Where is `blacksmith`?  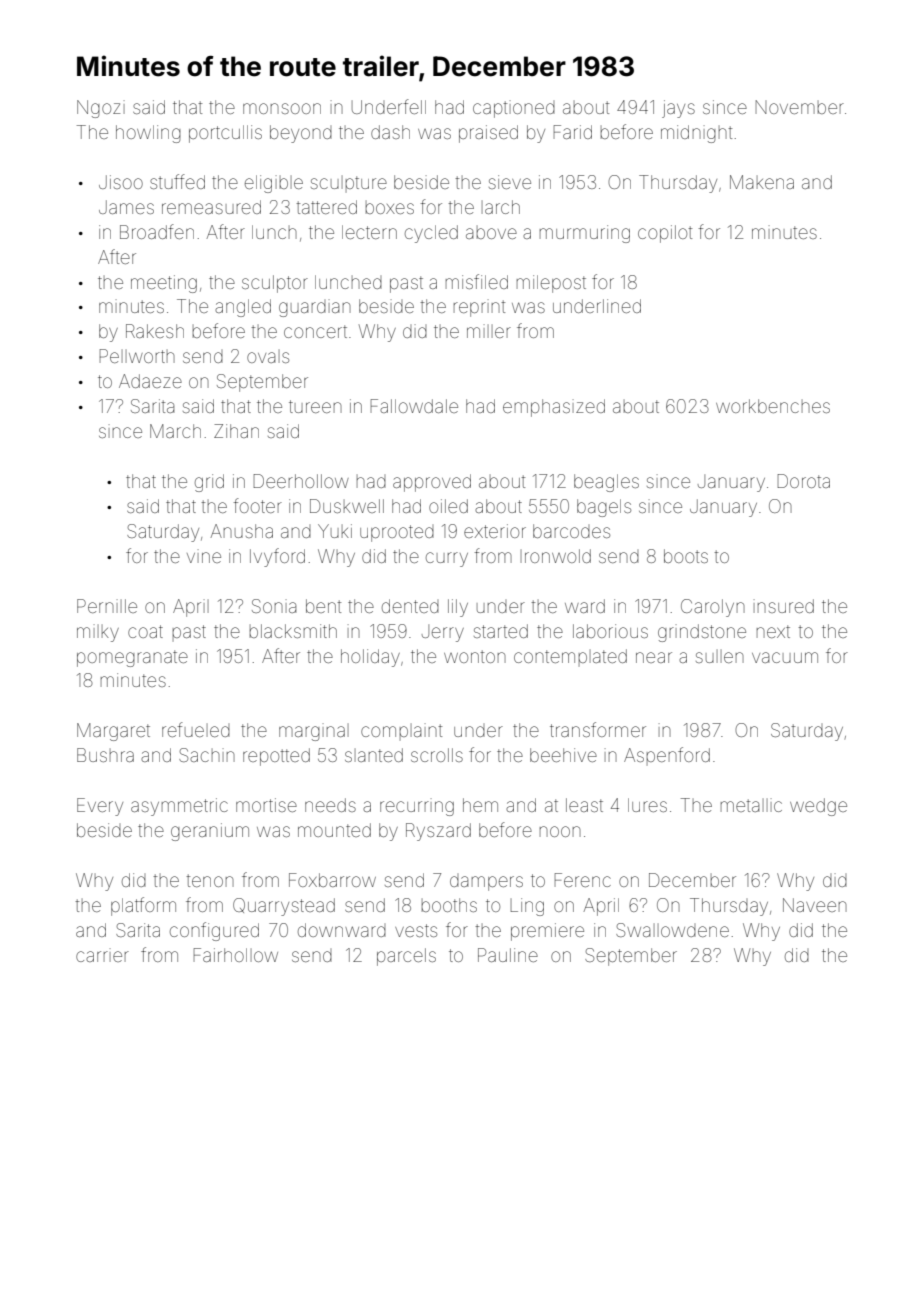
blacksmith is located at coordinates (293, 631).
